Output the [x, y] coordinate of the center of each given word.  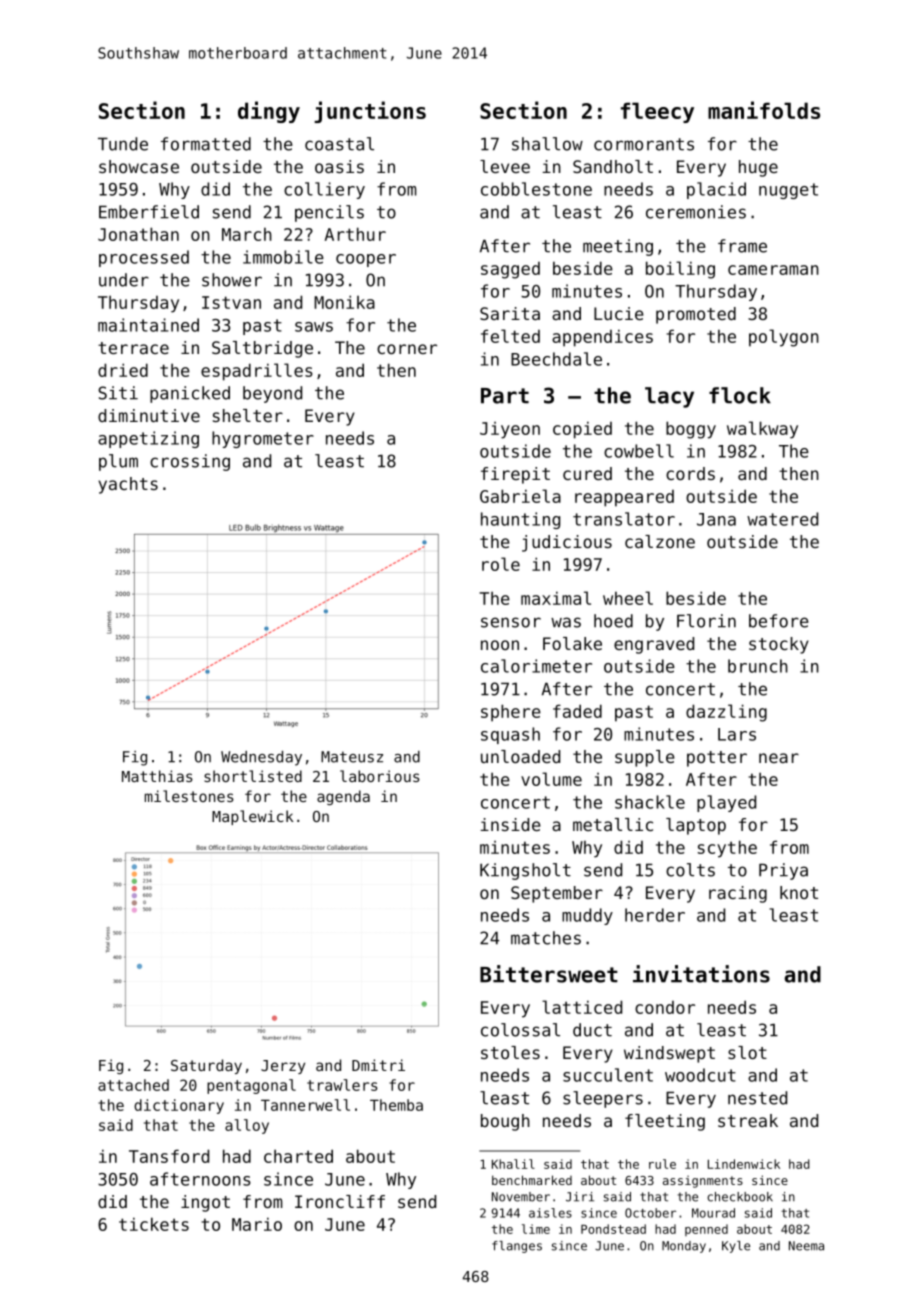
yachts [128, 485]
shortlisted [253, 776]
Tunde [123, 144]
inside [510, 824]
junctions [370, 112]
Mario [257, 1224]
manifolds [764, 110]
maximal [556, 598]
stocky [779, 645]
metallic [613, 824]
